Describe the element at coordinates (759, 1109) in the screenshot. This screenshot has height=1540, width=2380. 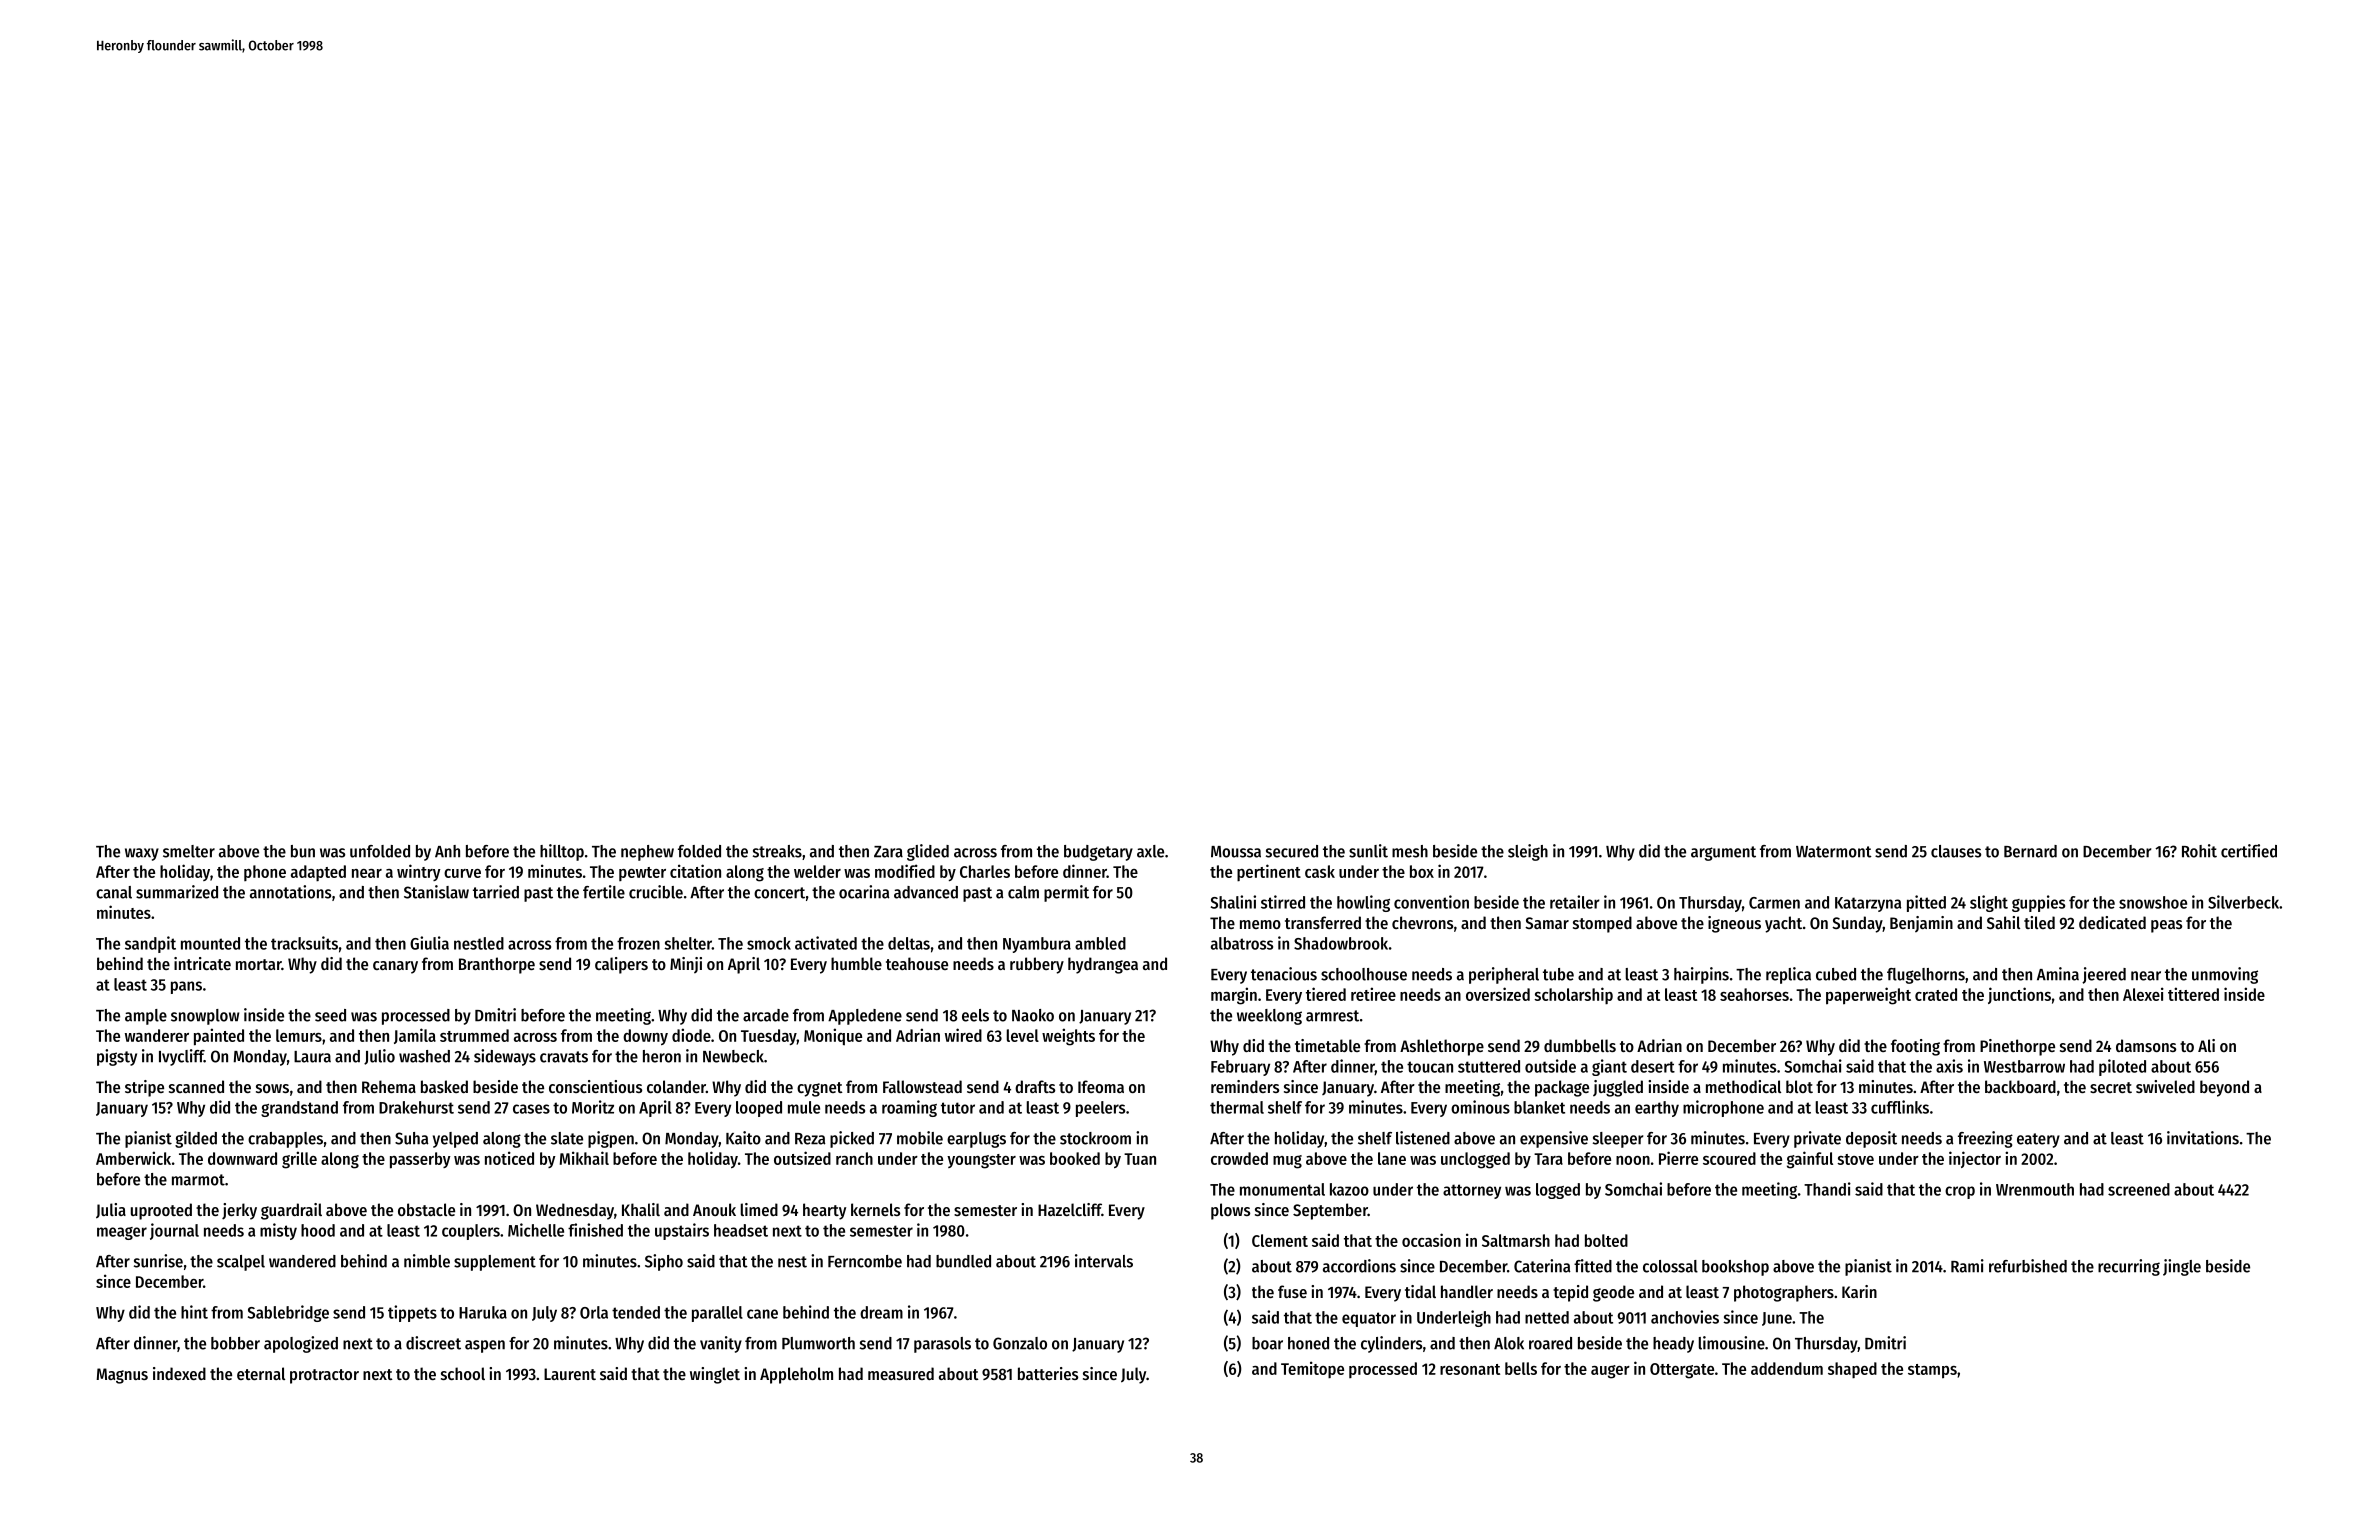
I see `looped` at that location.
